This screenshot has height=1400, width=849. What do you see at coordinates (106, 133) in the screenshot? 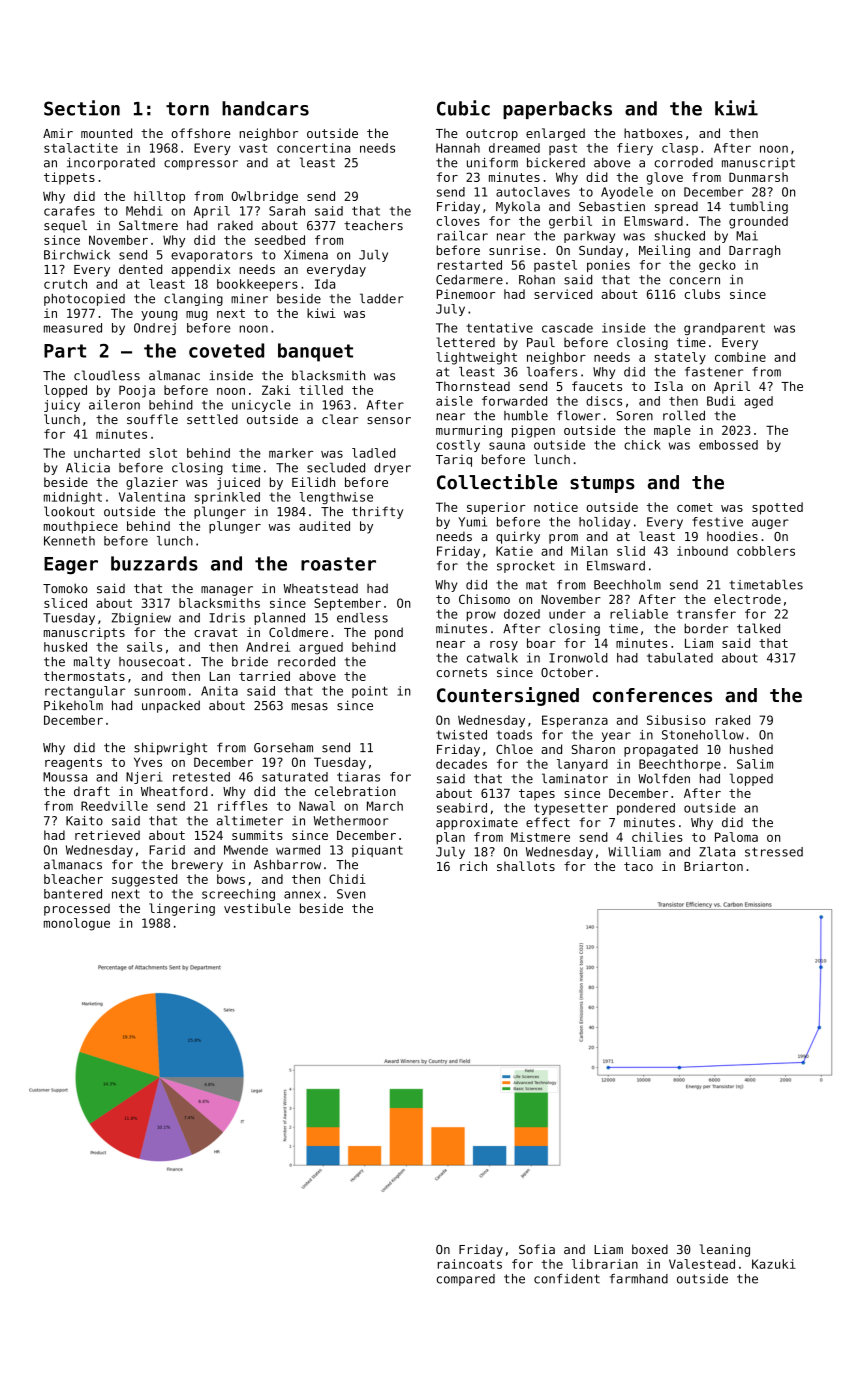
I see `mounted` at bounding box center [106, 133].
